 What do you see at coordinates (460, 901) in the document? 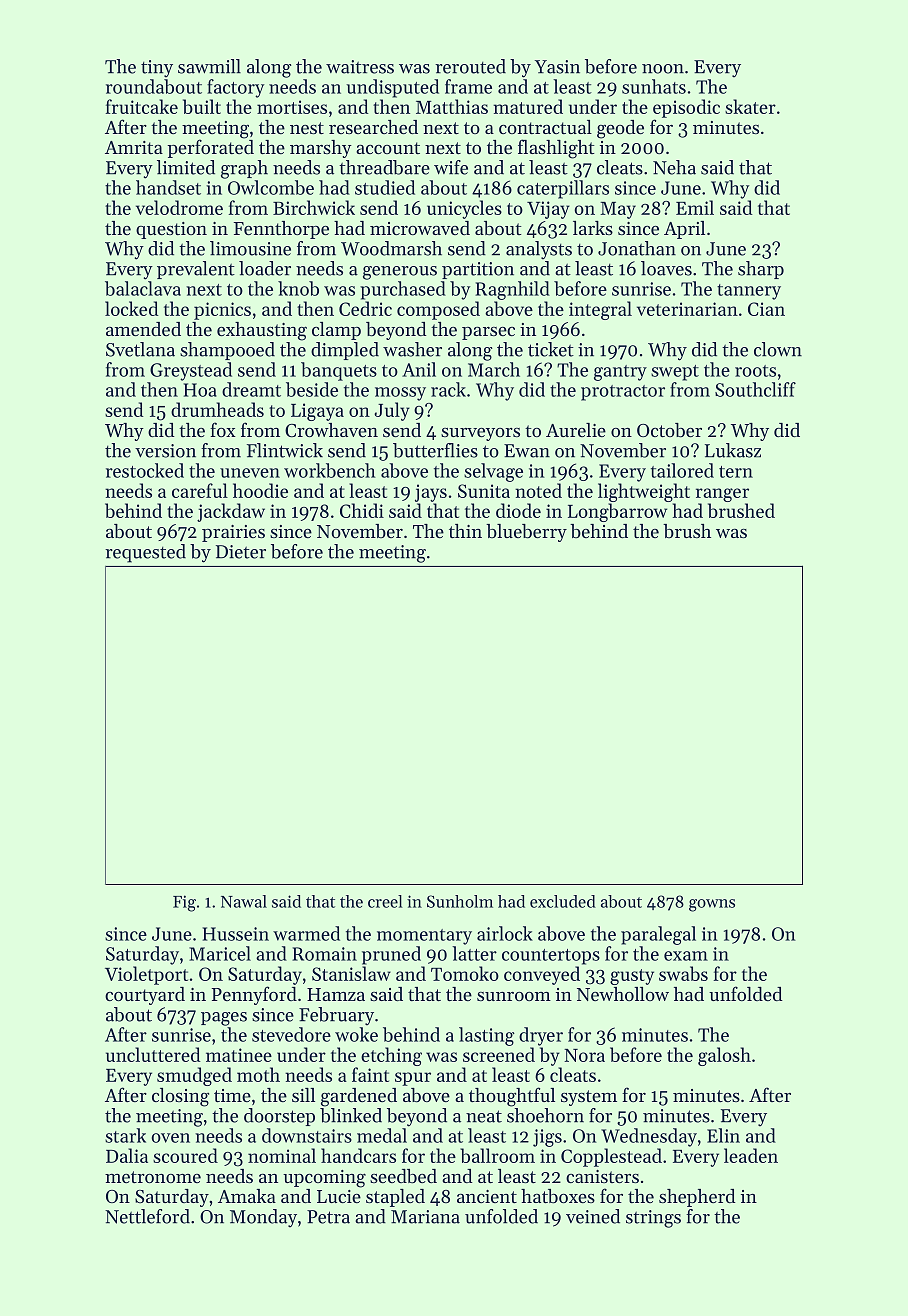
I see `Sunholm` at bounding box center [460, 901].
